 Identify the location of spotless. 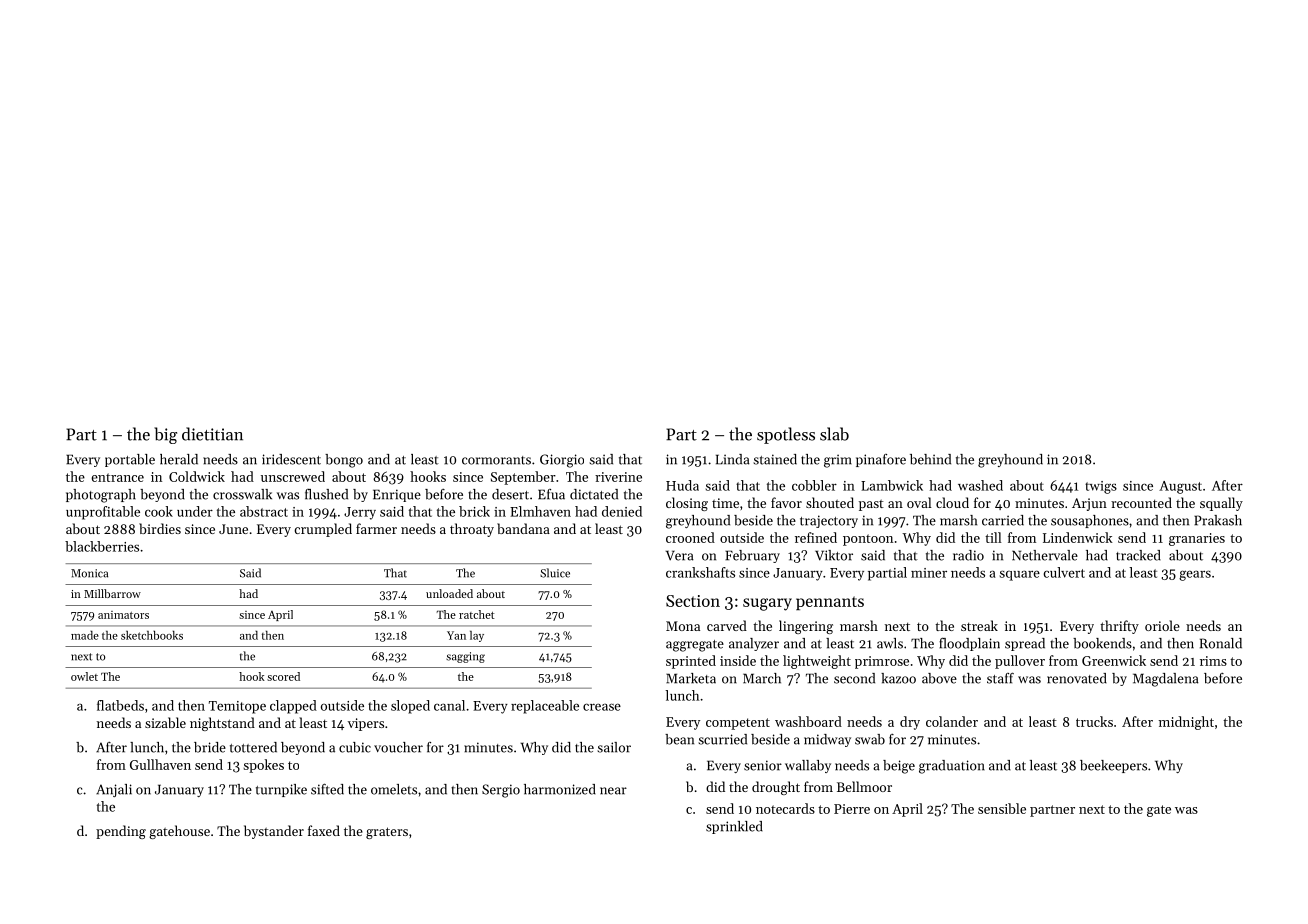
(786, 435).
